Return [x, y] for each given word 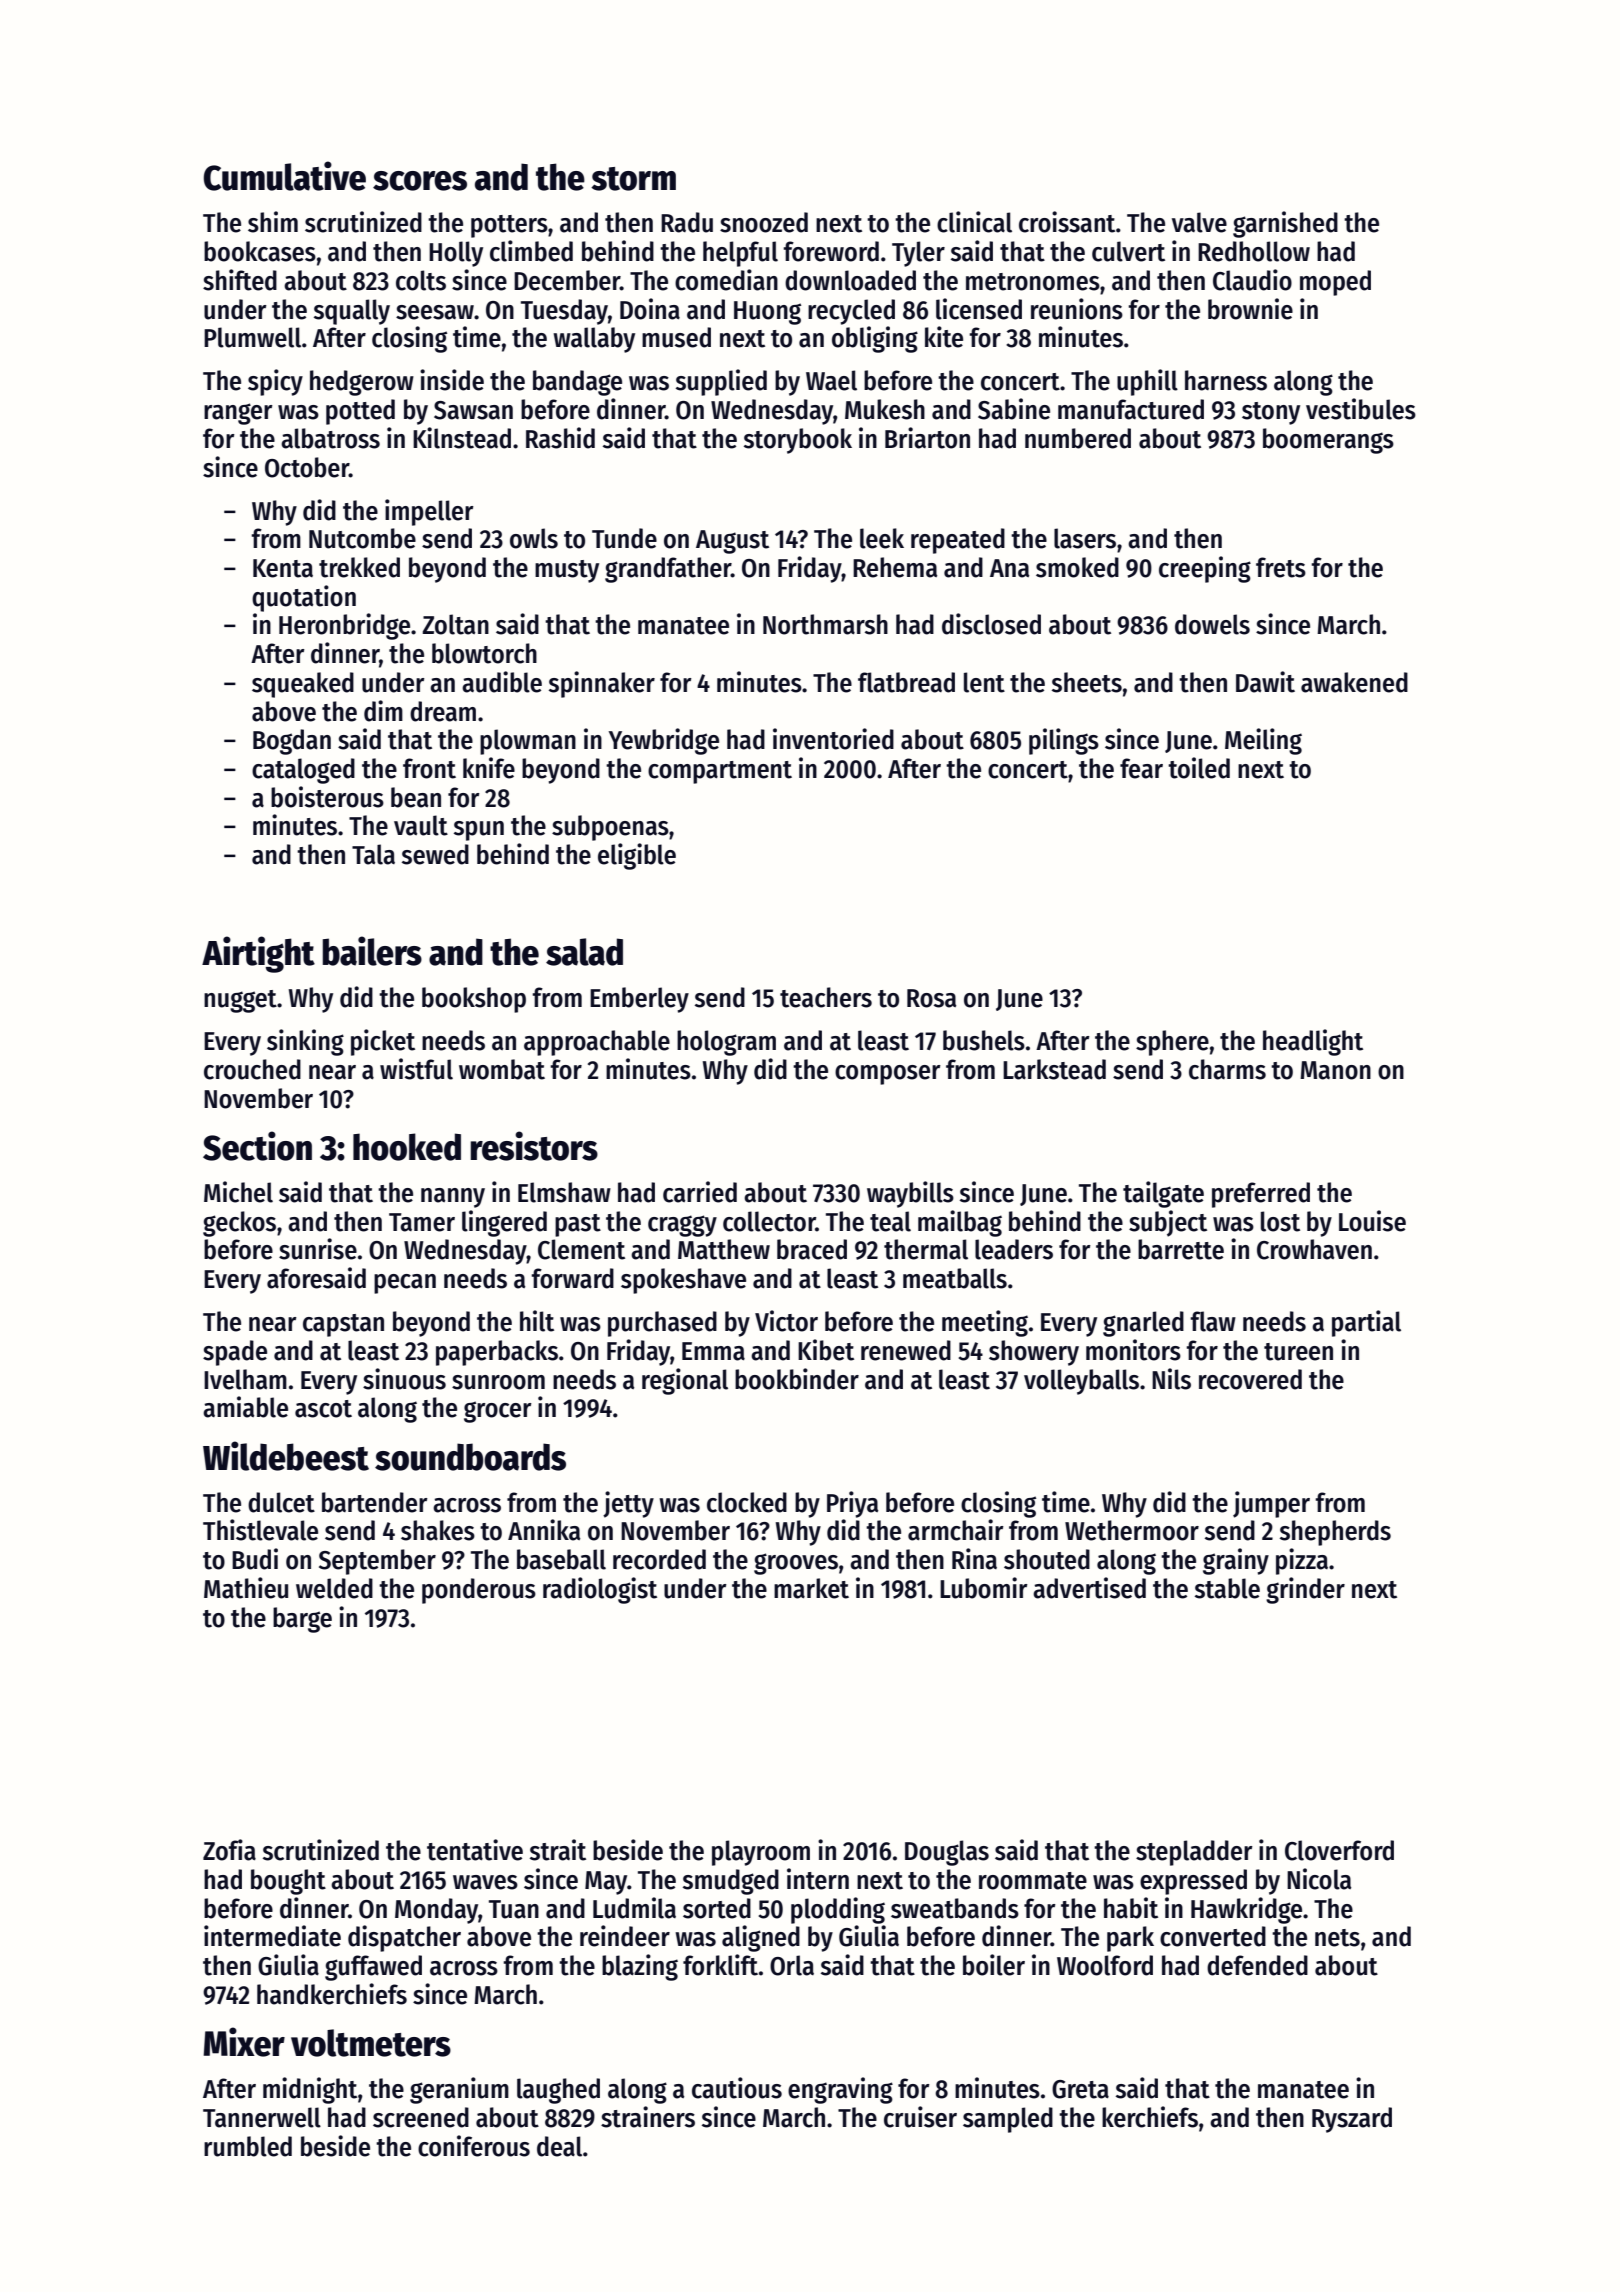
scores [420, 181]
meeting [985, 1323]
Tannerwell [262, 2117]
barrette [1181, 1249]
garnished [1285, 224]
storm [633, 179]
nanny [453, 1198]
